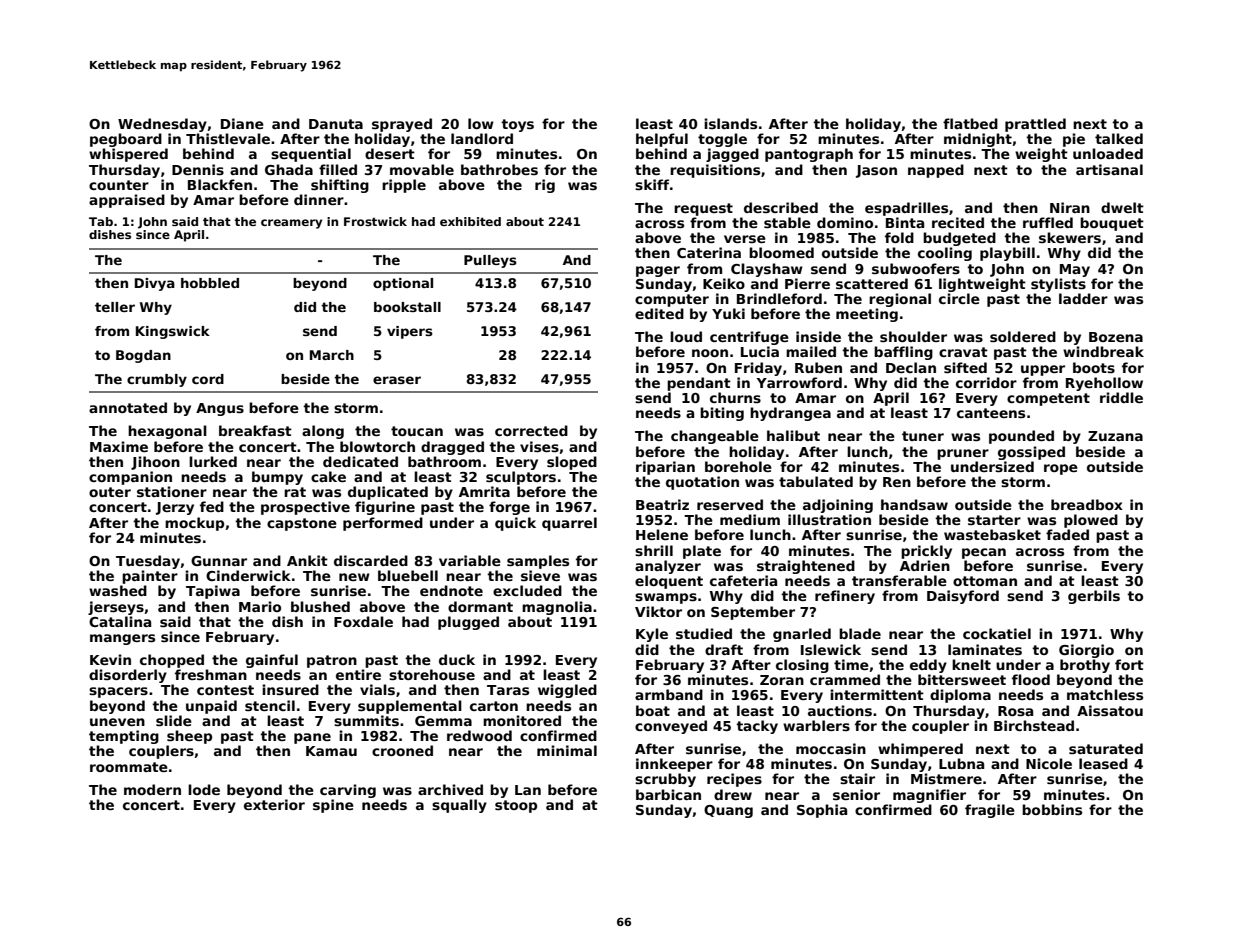  Describe the element at coordinates (1035, 125) in the page. I see `prattled` at that location.
